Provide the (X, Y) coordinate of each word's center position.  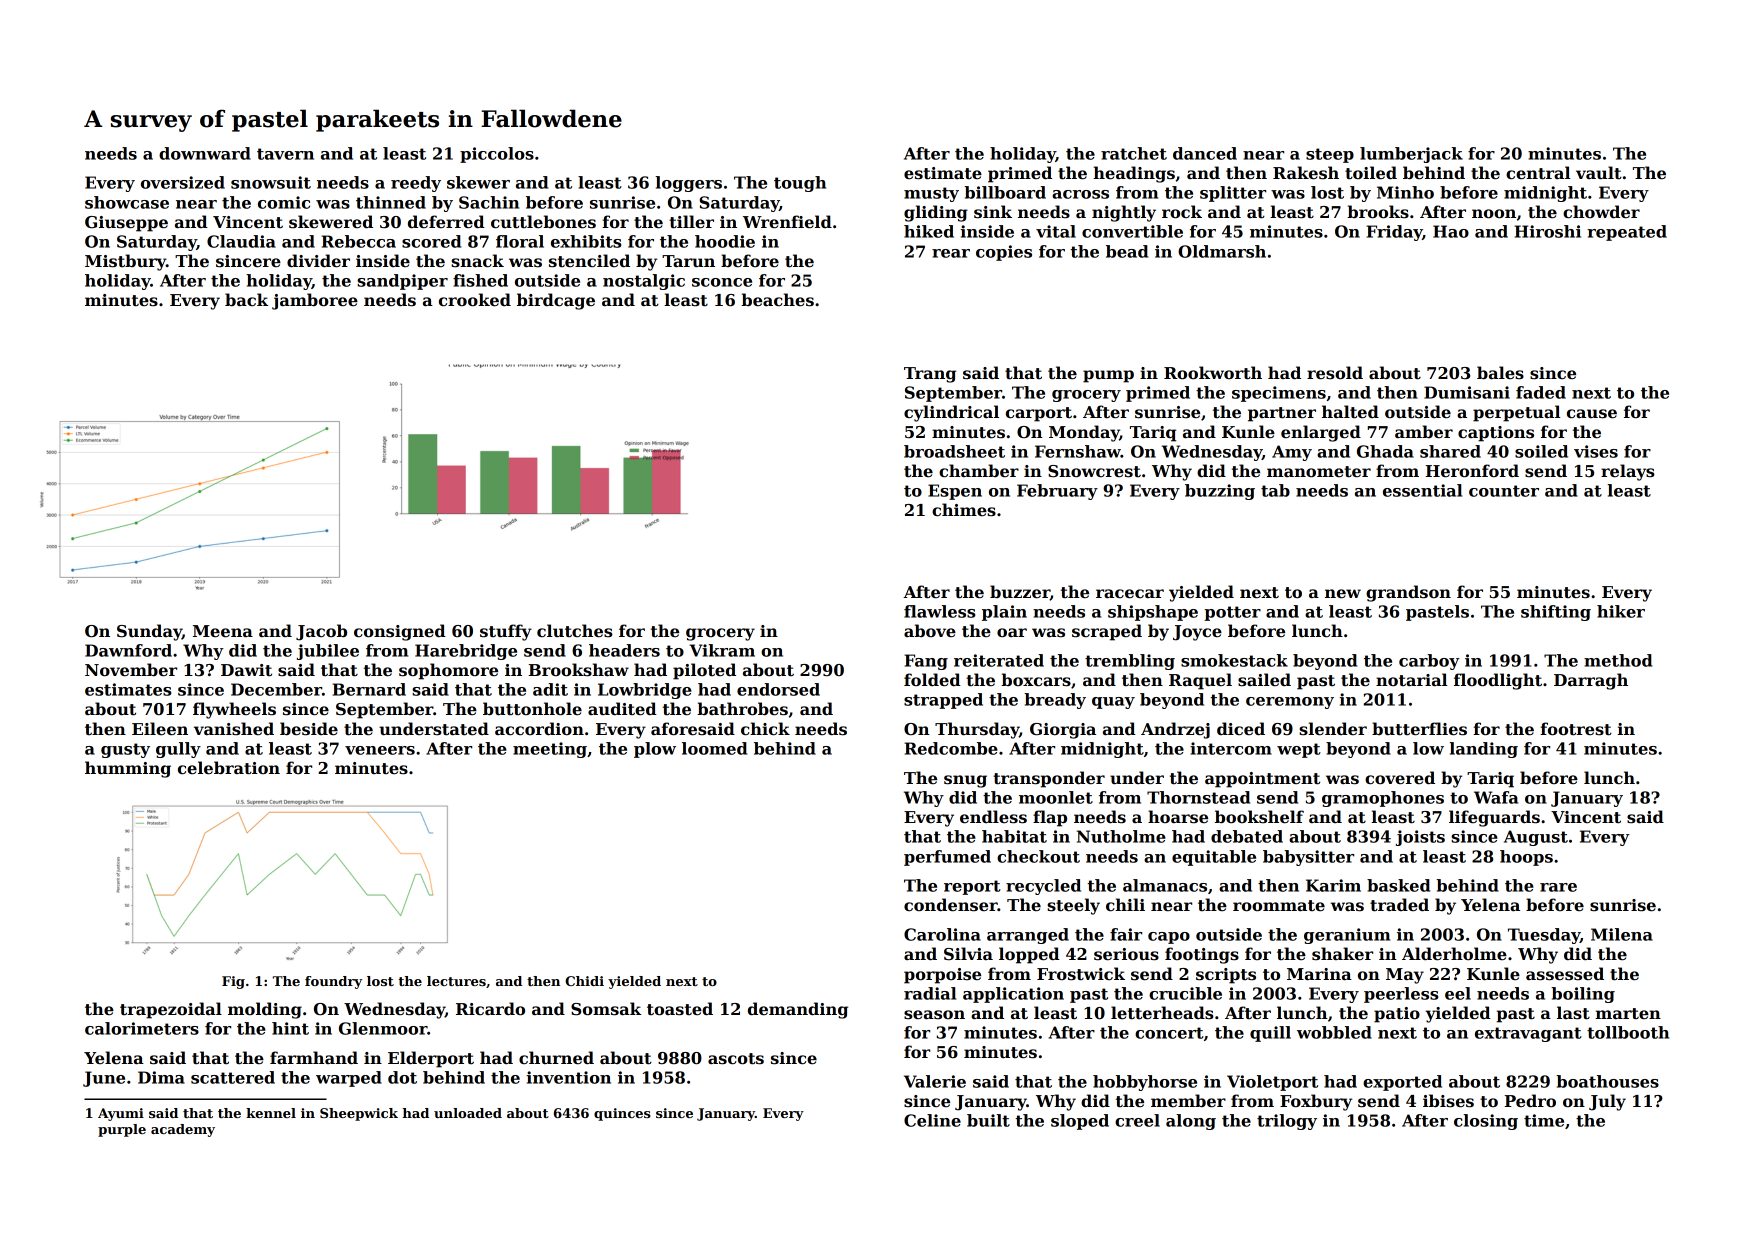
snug (965, 781)
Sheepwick (359, 1114)
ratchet (1134, 153)
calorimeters (142, 1028)
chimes (964, 510)
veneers (380, 750)
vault (1599, 173)
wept (1299, 750)
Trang (930, 375)
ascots (736, 1059)
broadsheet (954, 451)
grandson (1408, 593)
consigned (400, 632)
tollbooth (1628, 1032)
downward (205, 153)
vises (1596, 451)
